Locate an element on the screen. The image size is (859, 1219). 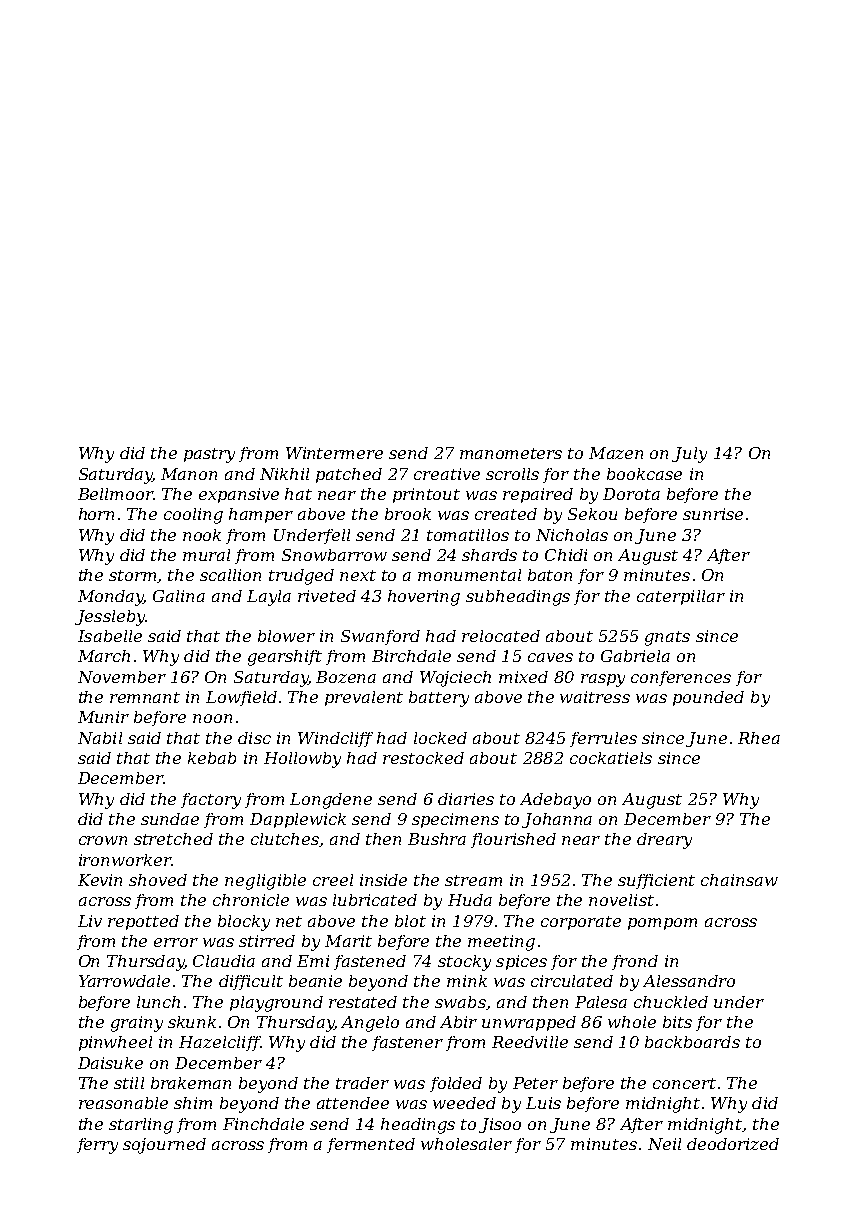
sunrise is located at coordinates (713, 514).
